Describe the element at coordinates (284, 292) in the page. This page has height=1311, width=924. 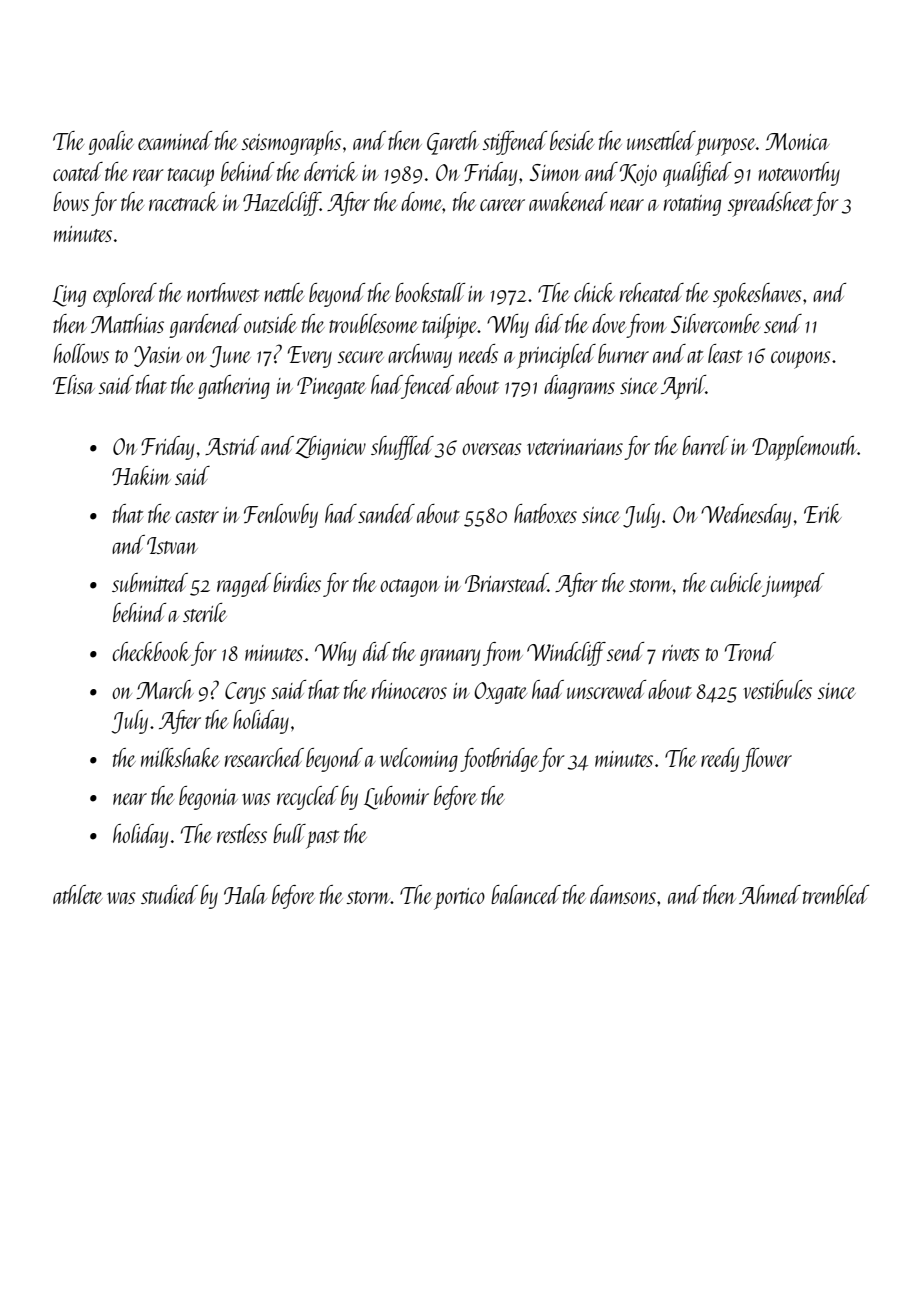
I see `nettle` at that location.
